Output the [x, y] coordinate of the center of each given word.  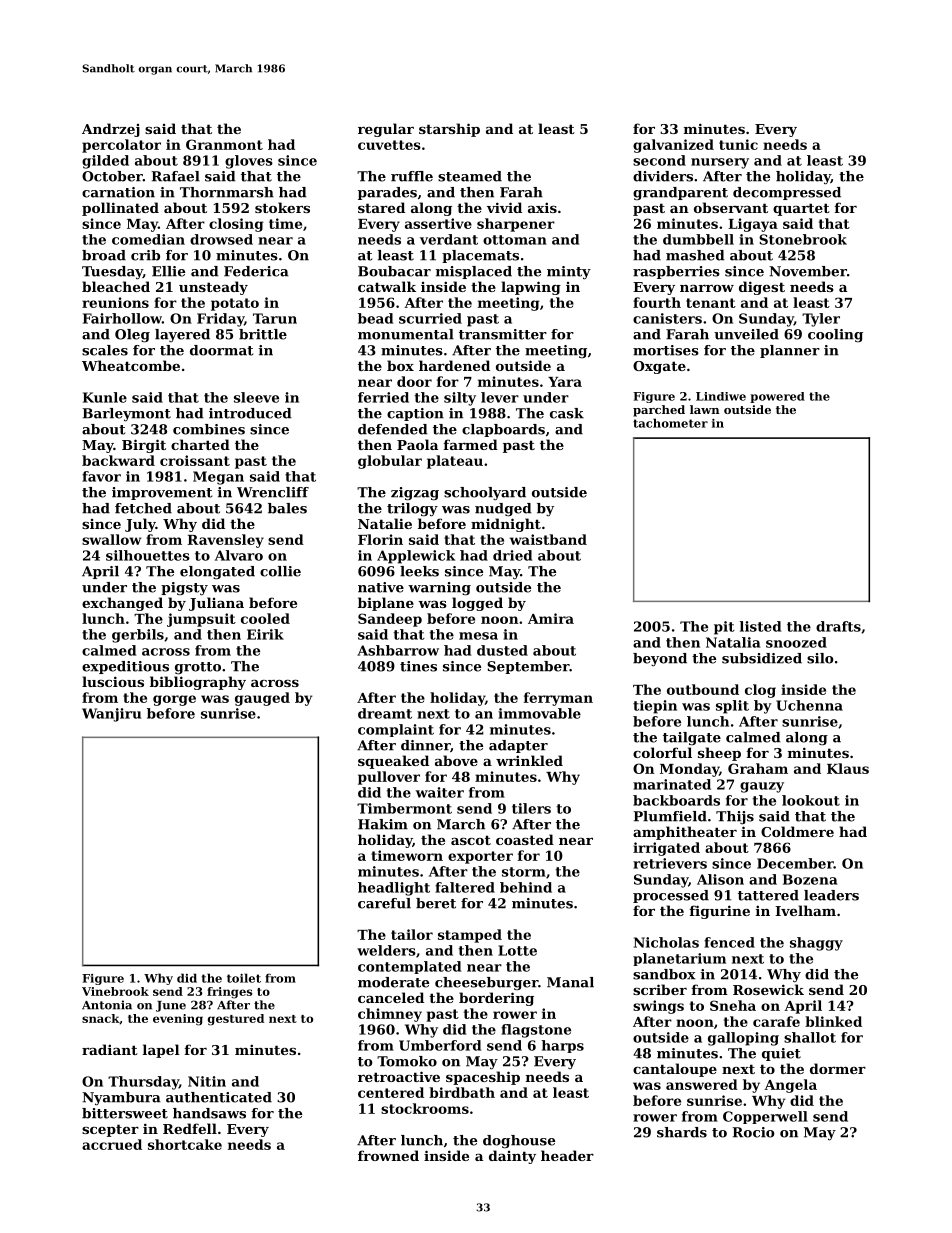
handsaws [209, 1113]
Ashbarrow [398, 650]
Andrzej [111, 130]
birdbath [462, 1092]
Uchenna [809, 705]
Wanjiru [111, 715]
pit [724, 628]
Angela [790, 1086]
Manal [570, 982]
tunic [738, 144]
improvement [162, 493]
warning [439, 589]
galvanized [673, 146]
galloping [743, 1039]
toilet [244, 978]
